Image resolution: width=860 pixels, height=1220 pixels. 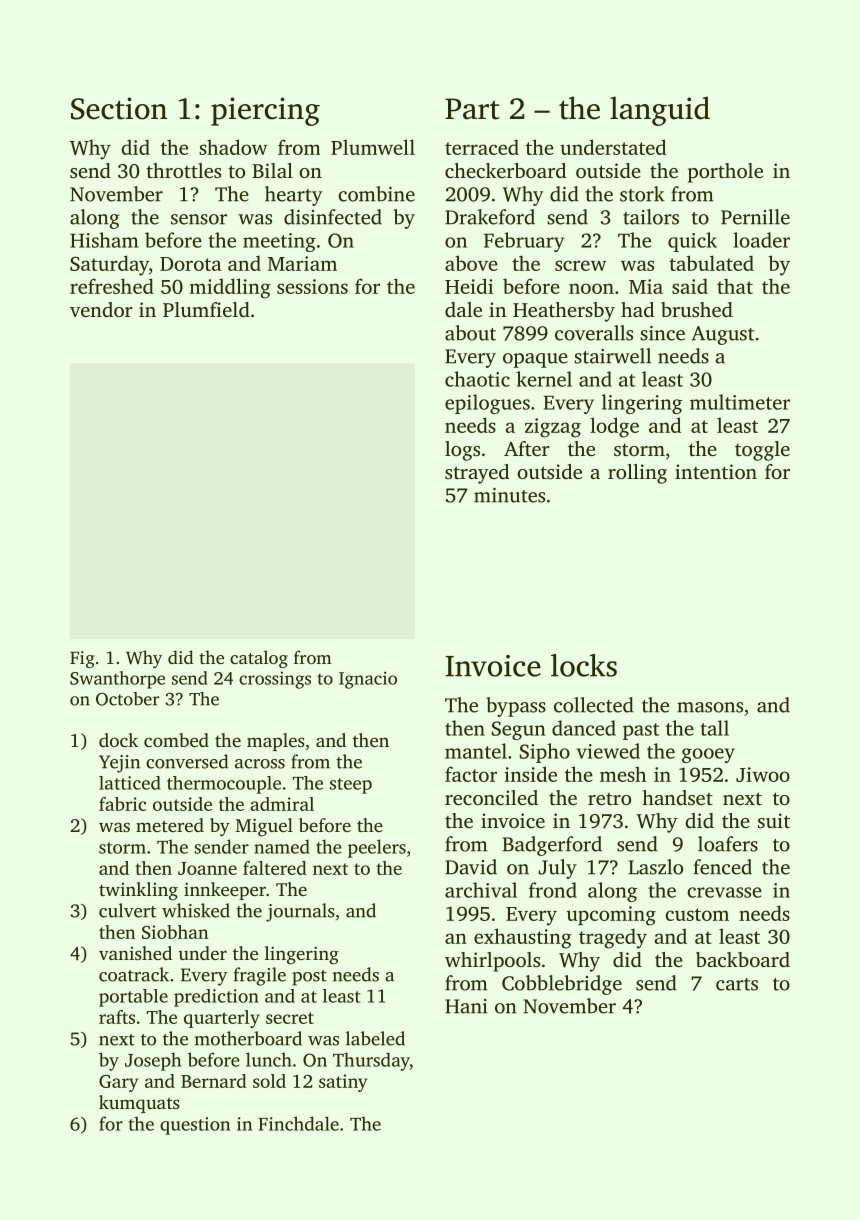 I want to click on since, so click(x=662, y=333).
